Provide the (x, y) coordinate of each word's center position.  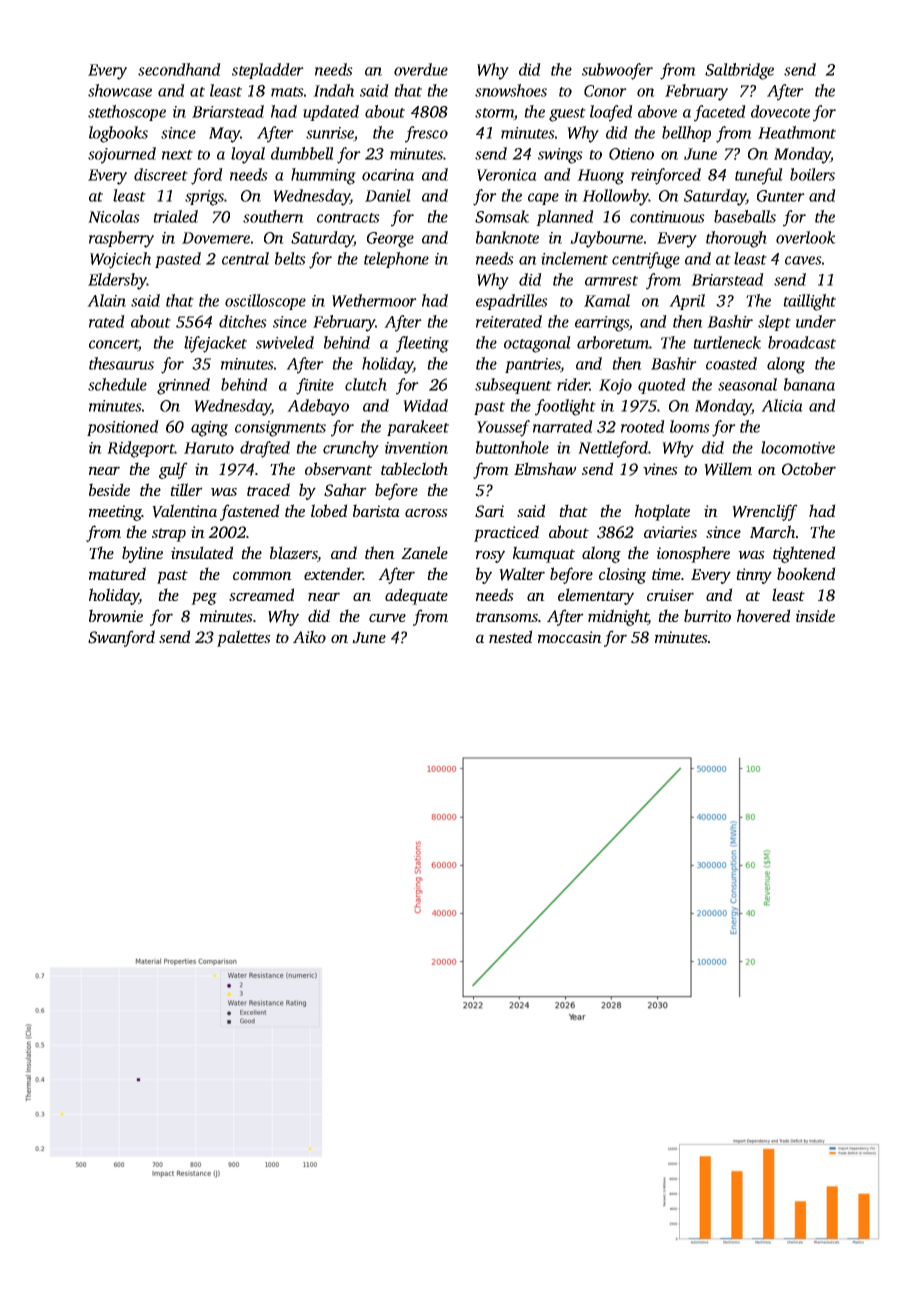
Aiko (309, 636)
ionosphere (693, 554)
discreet (161, 174)
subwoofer (617, 71)
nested (511, 636)
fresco (426, 134)
